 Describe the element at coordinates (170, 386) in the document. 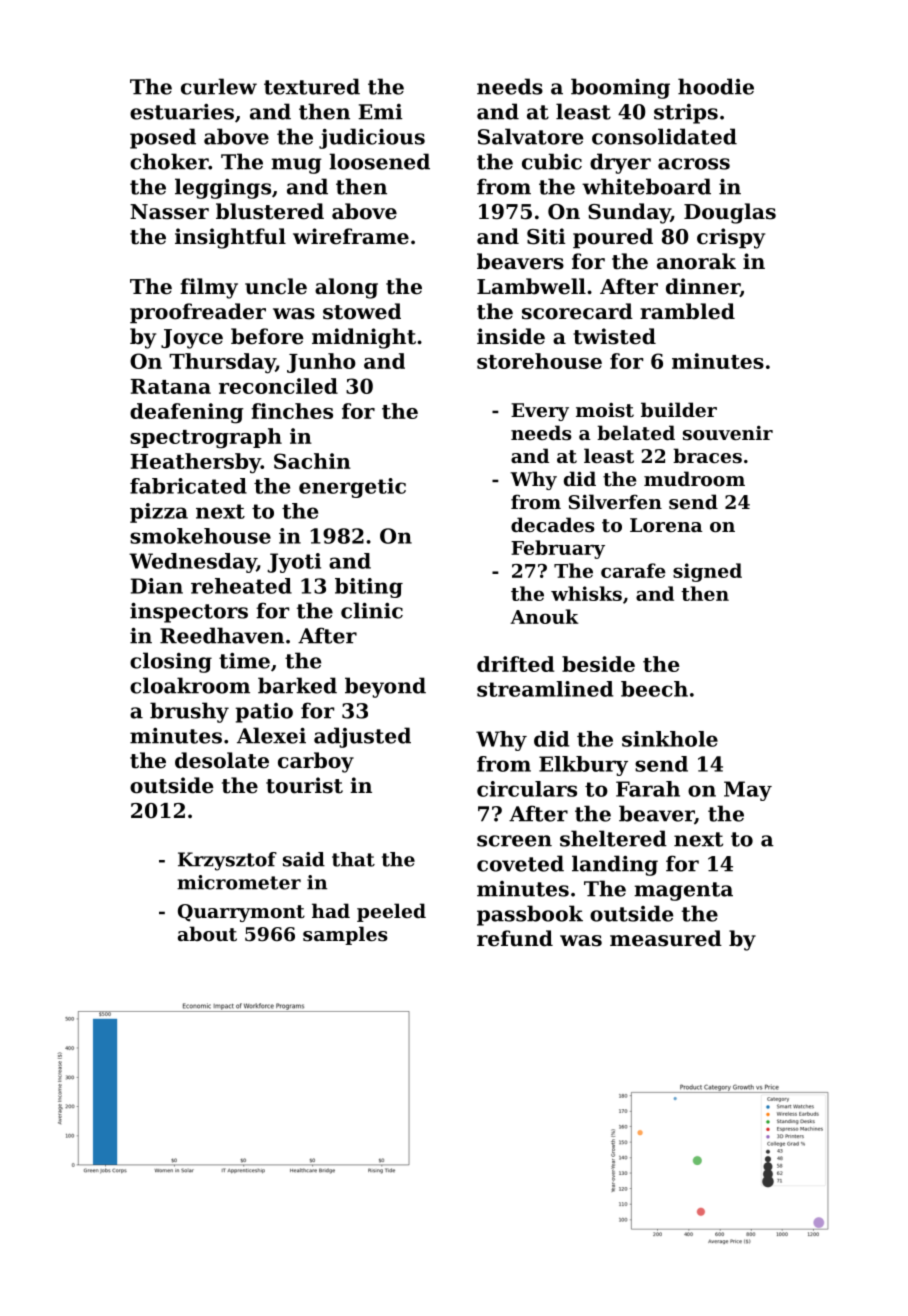

I see `Ratana` at that location.
